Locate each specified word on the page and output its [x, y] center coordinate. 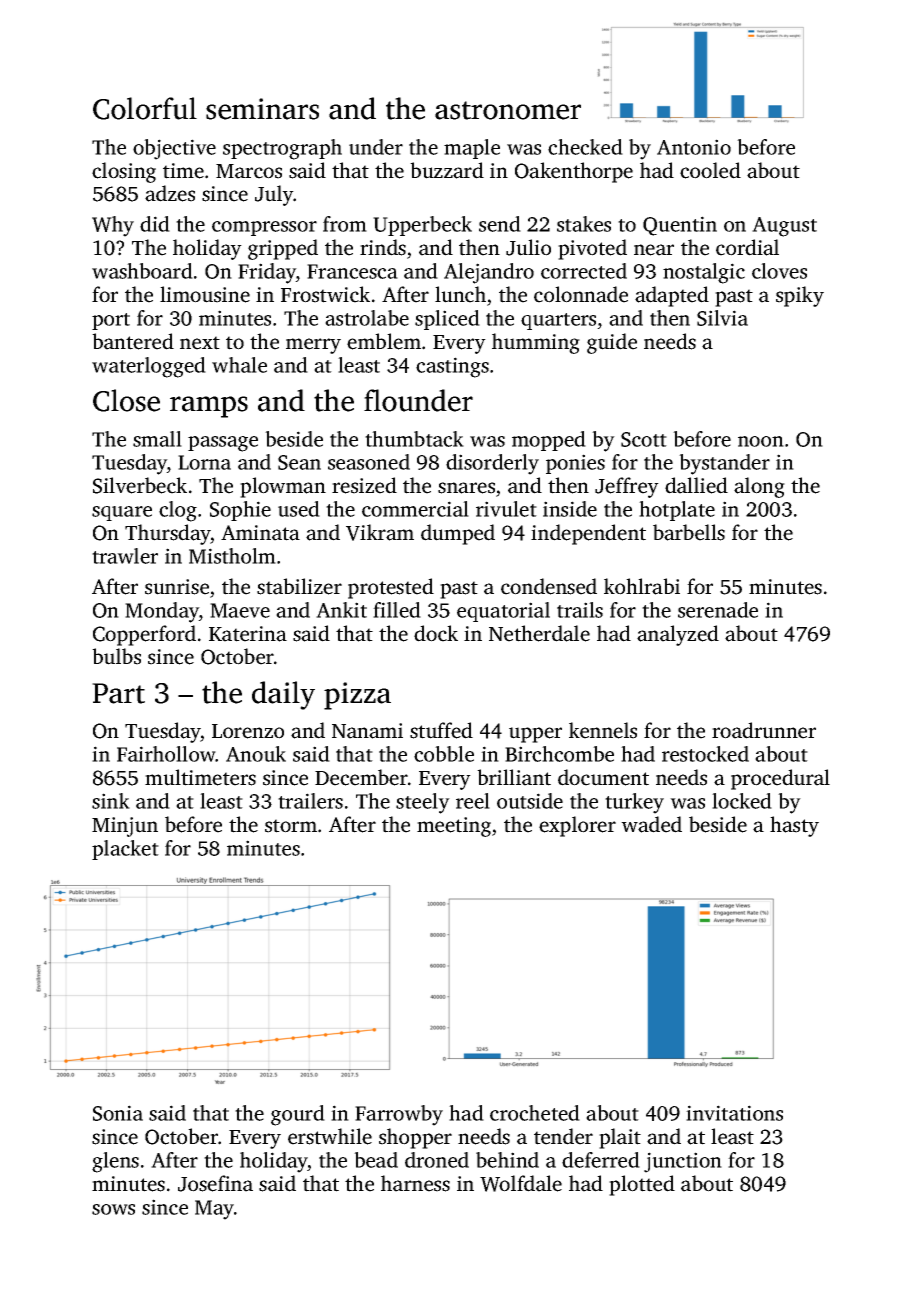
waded [651, 824]
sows [113, 1209]
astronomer [508, 110]
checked [585, 147]
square [122, 513]
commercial [415, 509]
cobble [444, 754]
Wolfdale [521, 1183]
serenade [718, 610]
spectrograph [282, 149]
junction [683, 1162]
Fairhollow [166, 754]
